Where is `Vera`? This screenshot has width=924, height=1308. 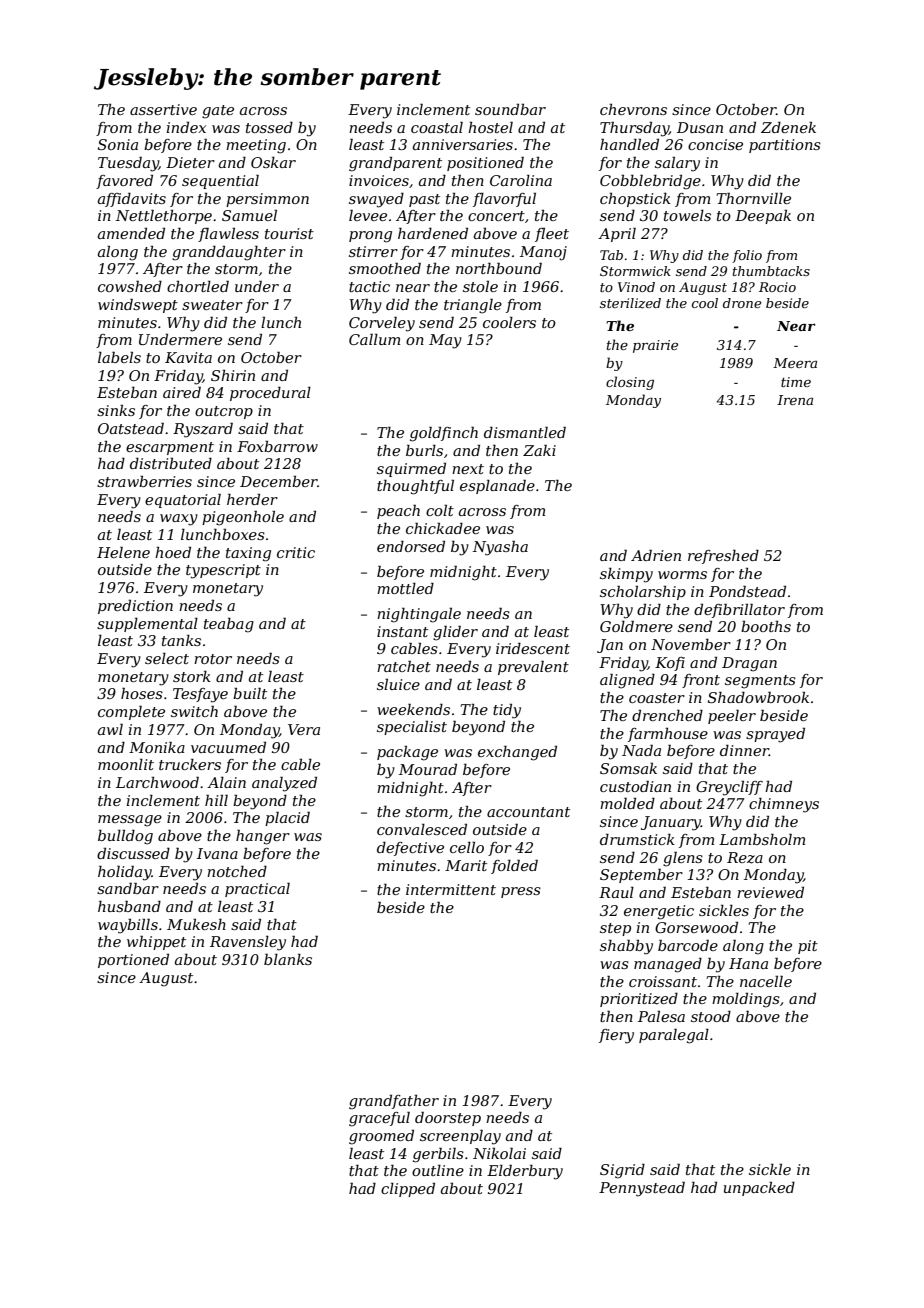 Vera is located at coordinates (304, 729).
